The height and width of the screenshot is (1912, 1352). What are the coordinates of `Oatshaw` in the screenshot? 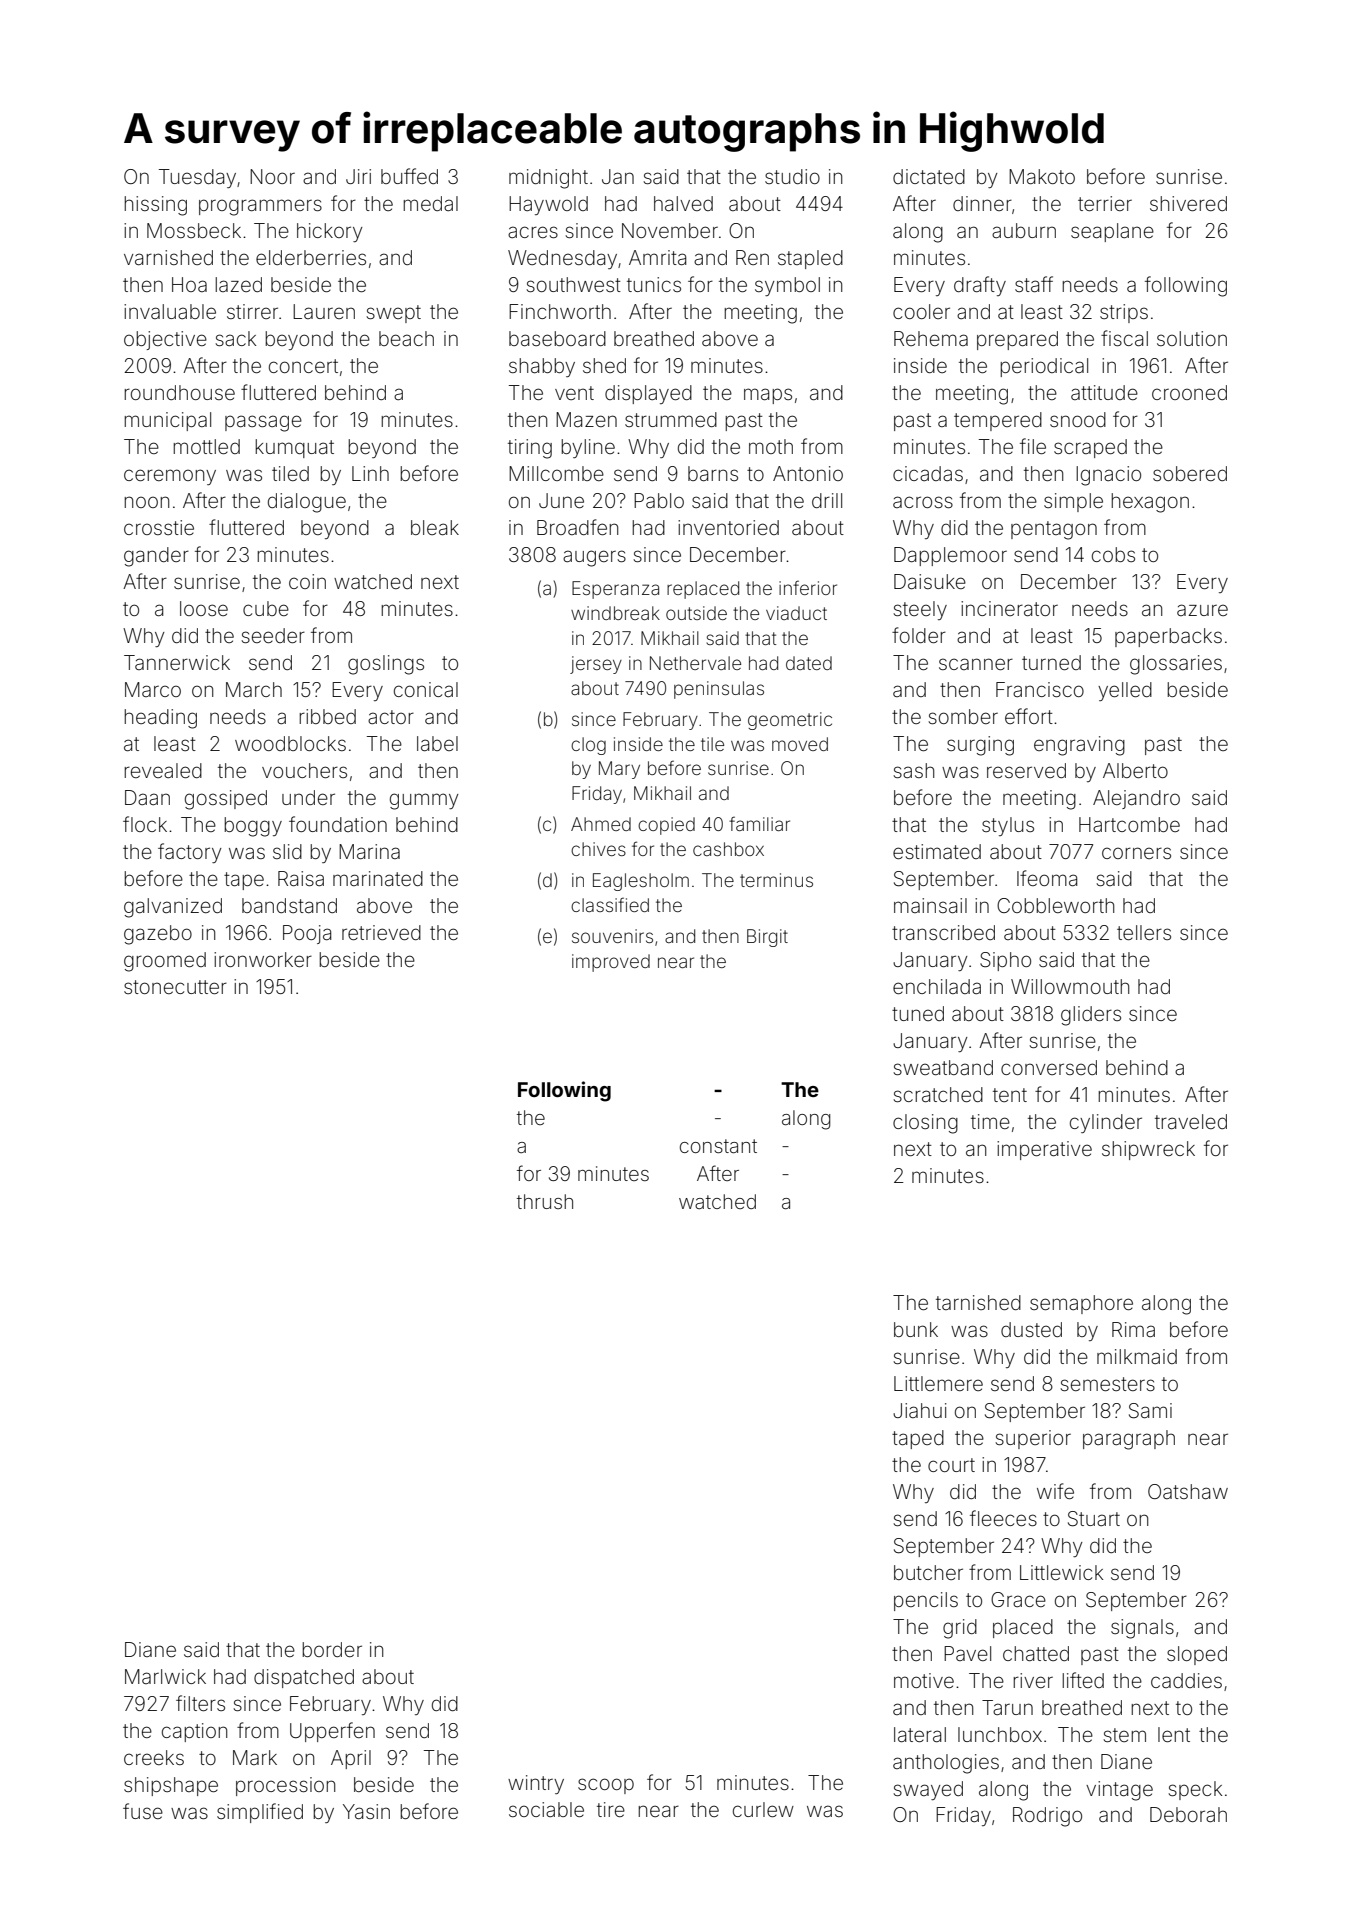 It's located at (1188, 1491).
